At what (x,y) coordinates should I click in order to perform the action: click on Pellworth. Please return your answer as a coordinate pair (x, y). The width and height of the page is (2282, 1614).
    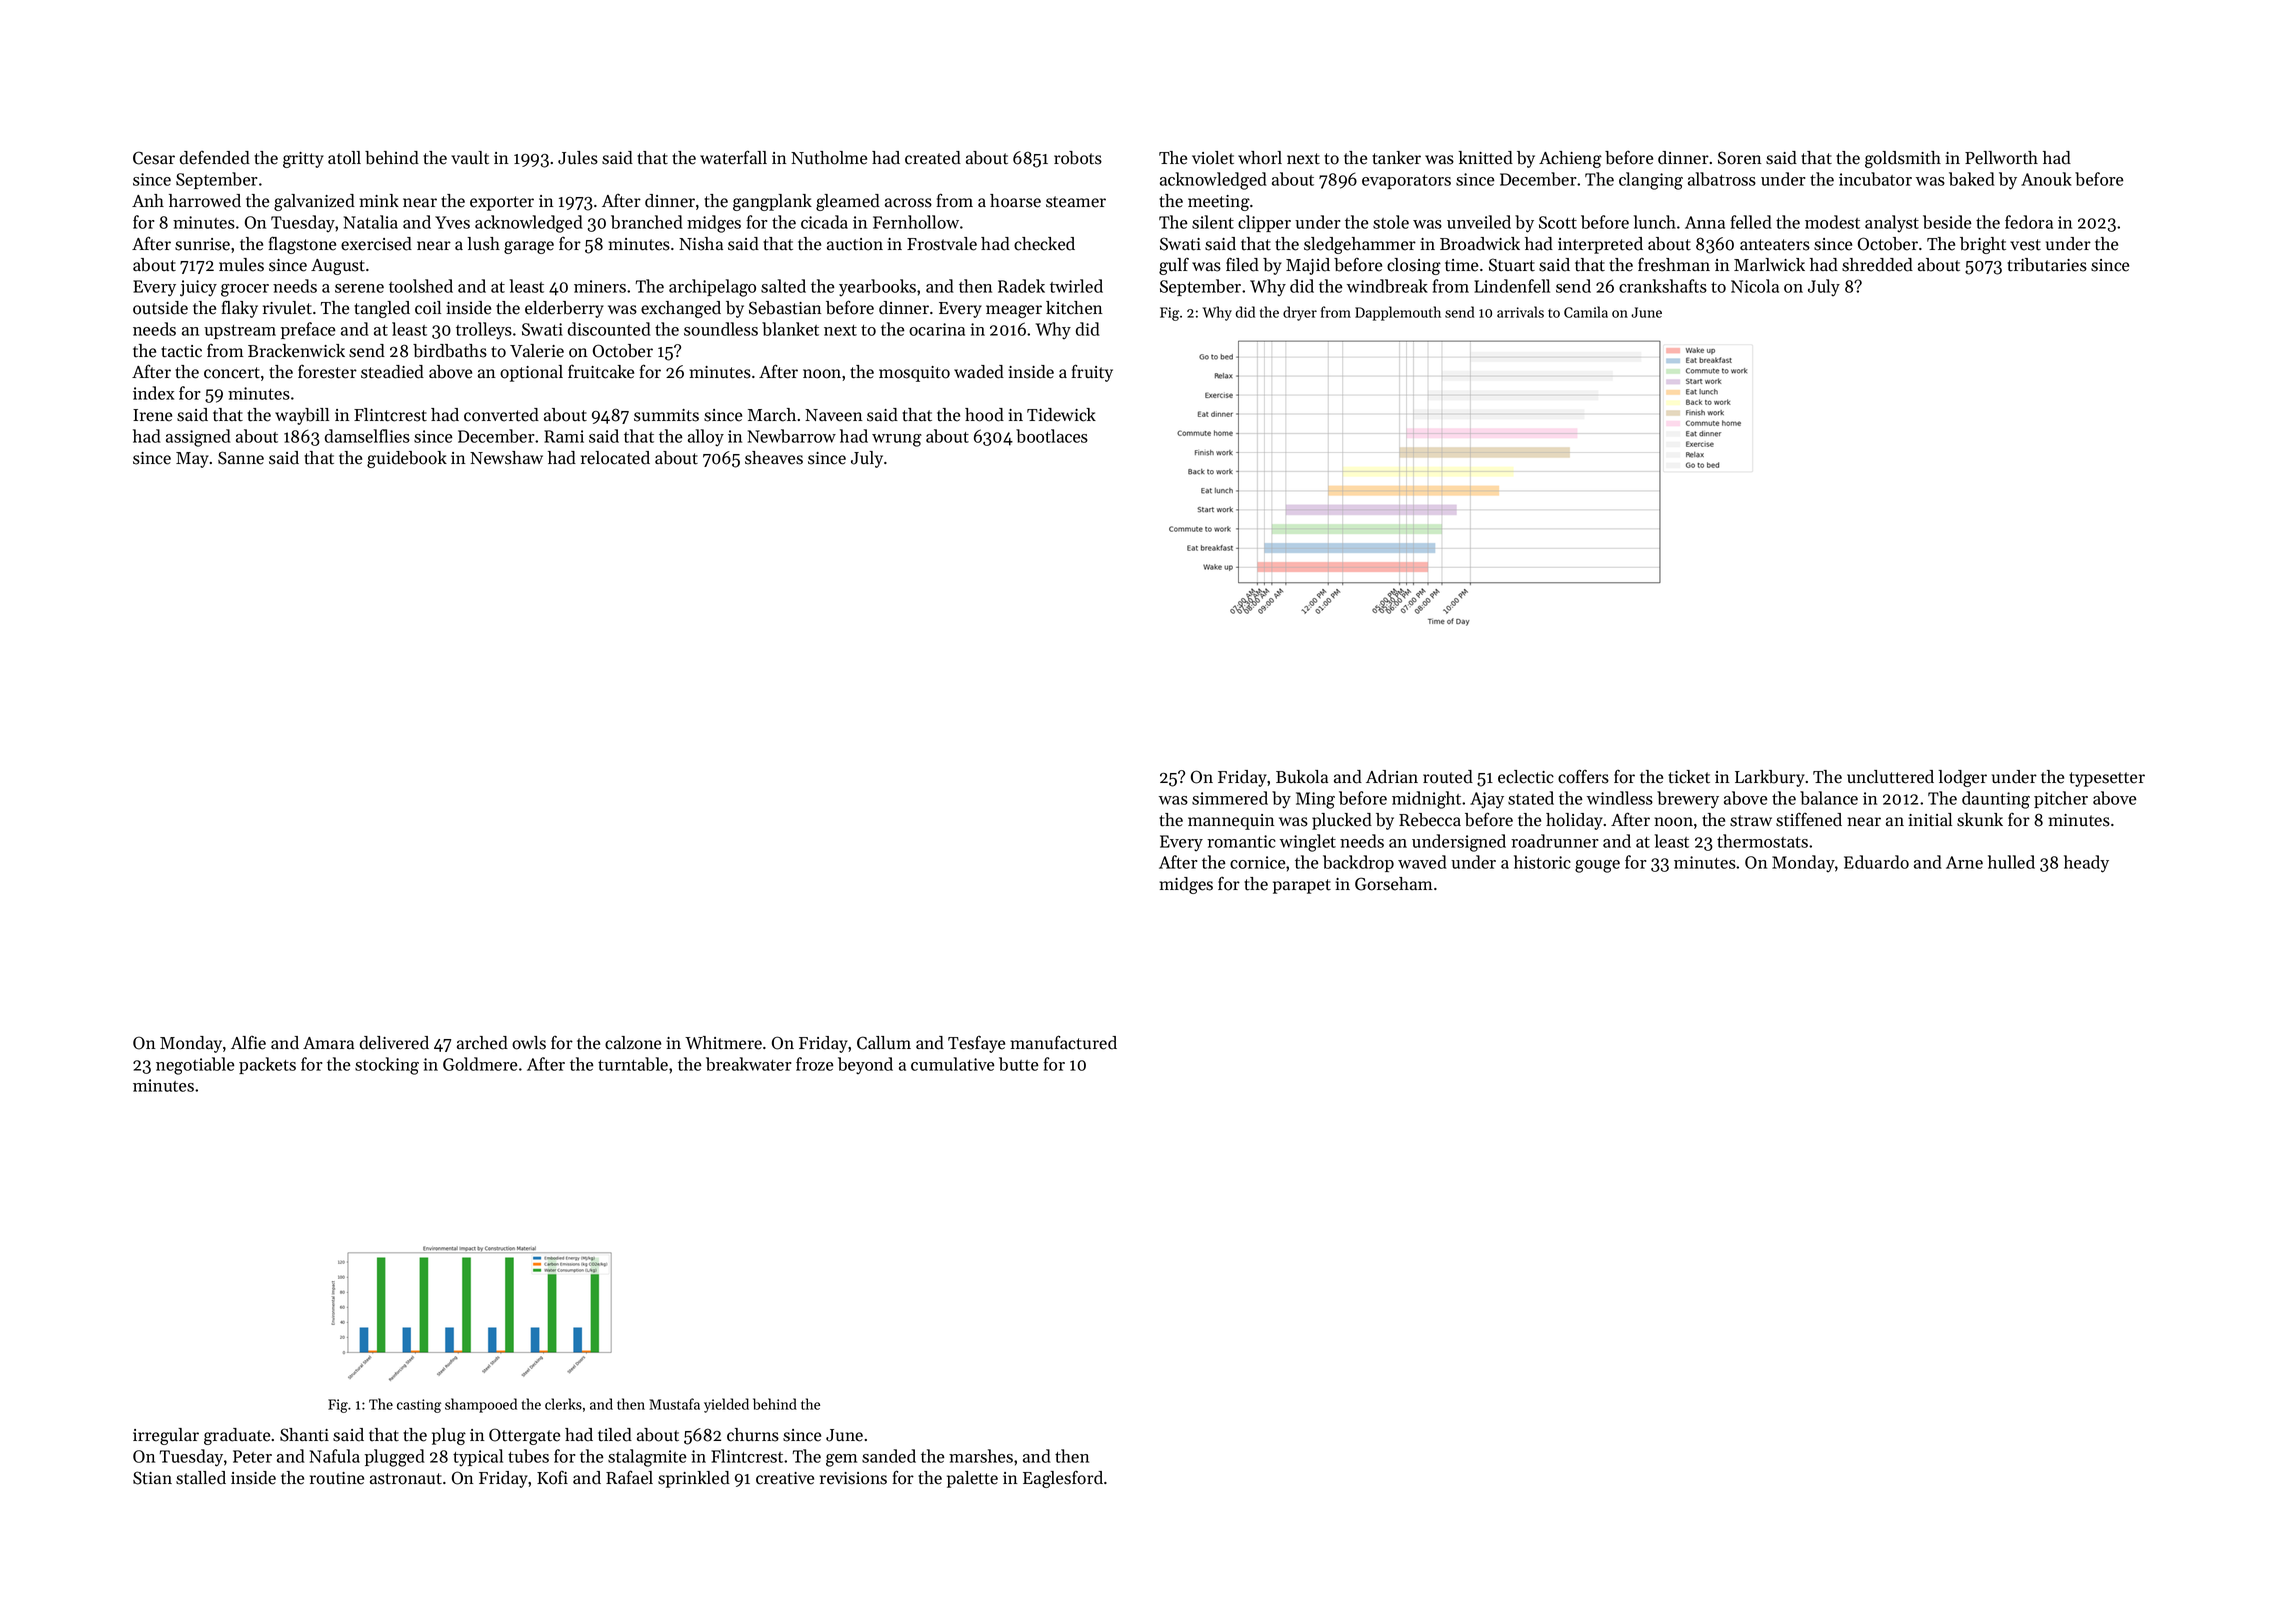
    Looking at the image, I should click on (2001, 158).
